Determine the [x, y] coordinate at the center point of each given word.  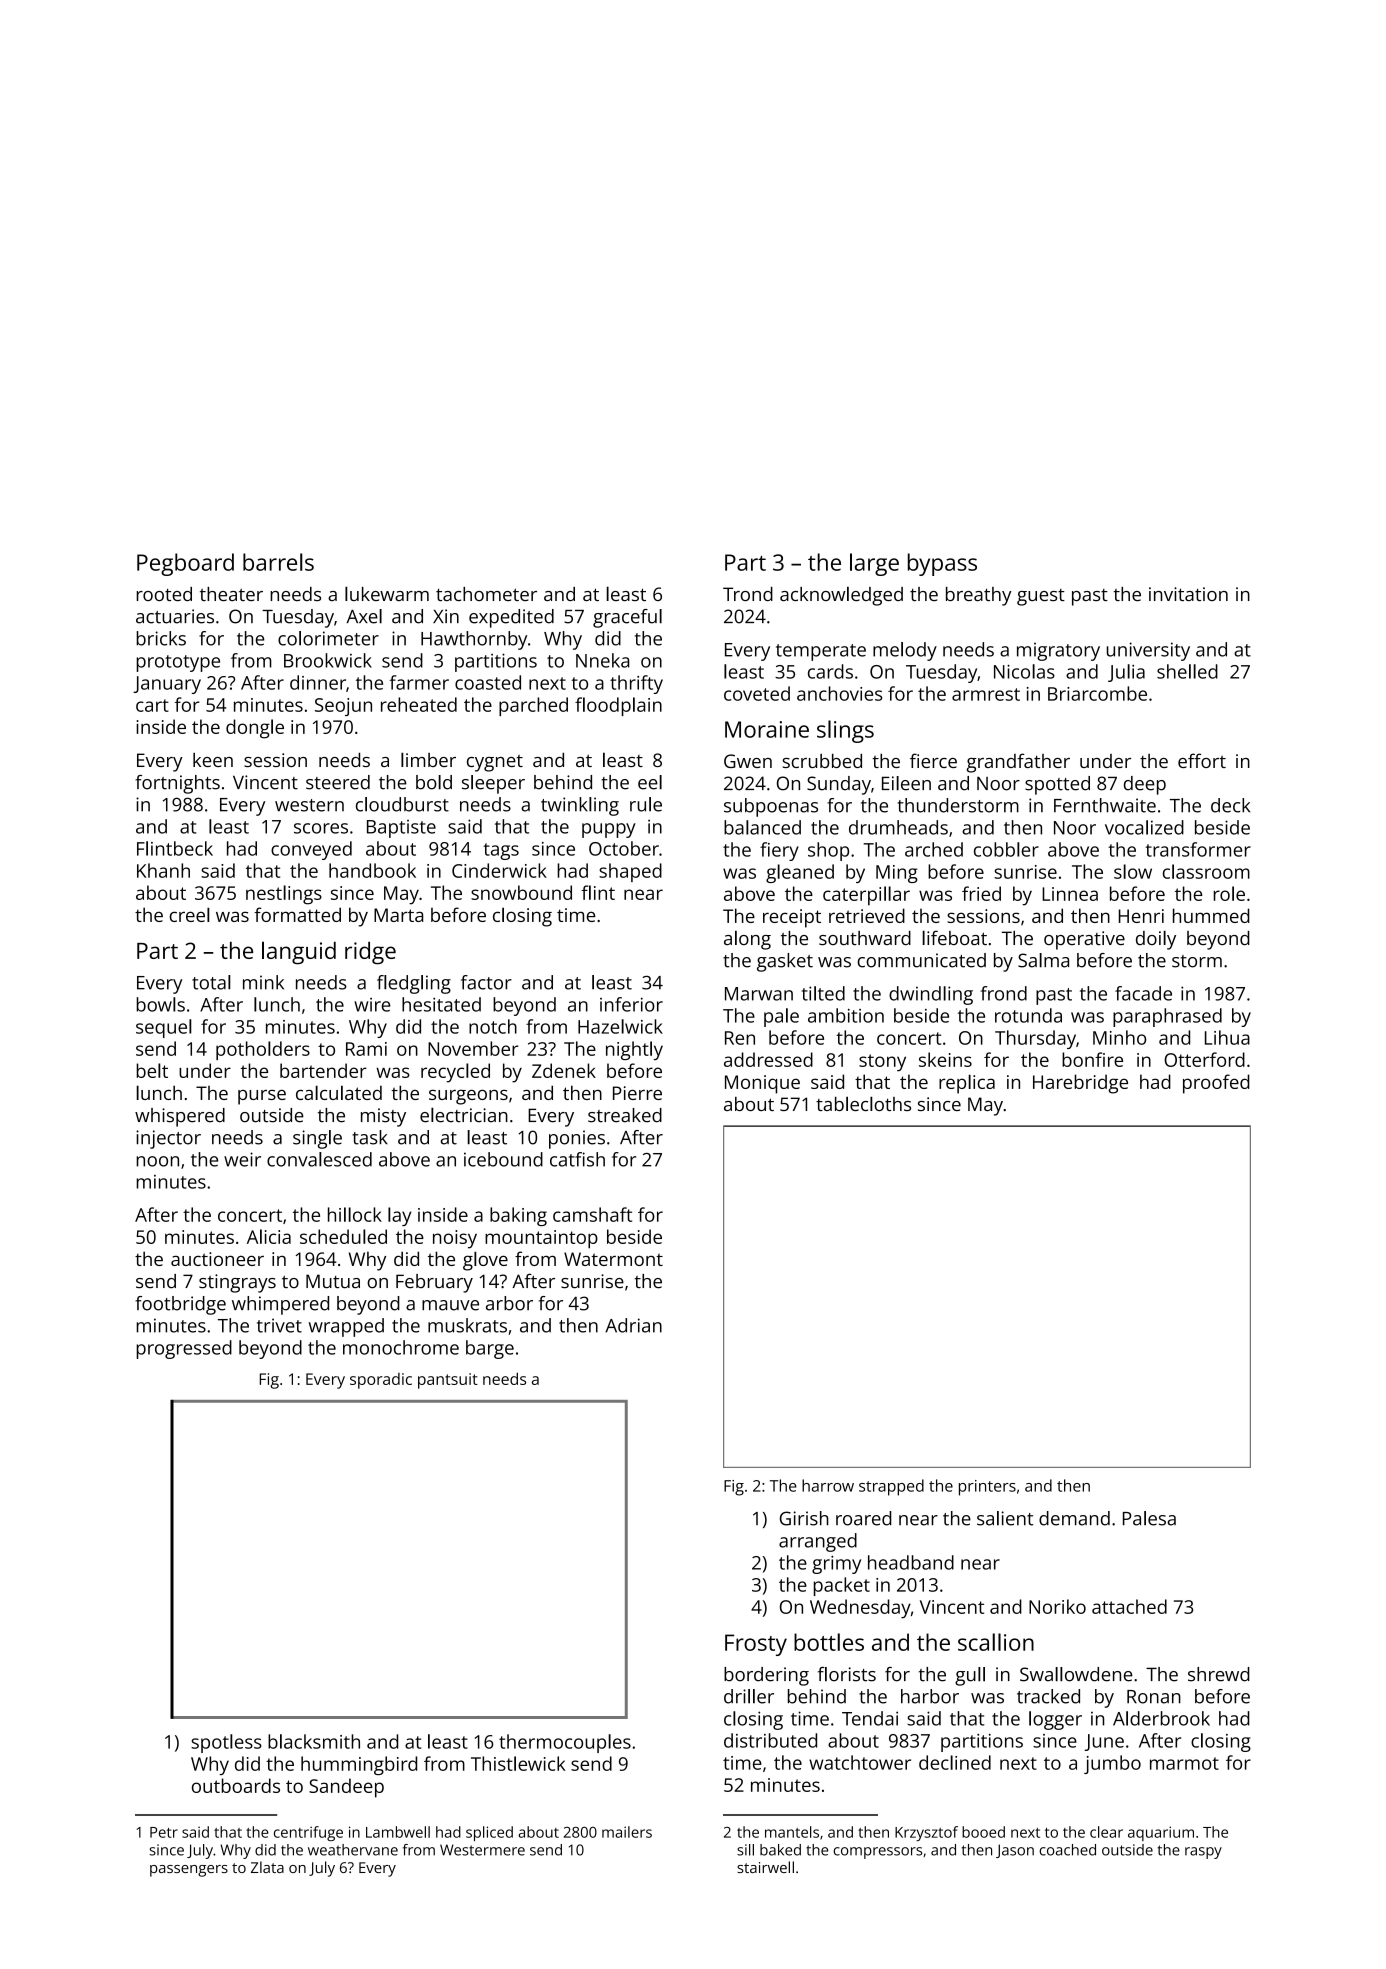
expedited [511, 618]
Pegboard [185, 564]
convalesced [319, 1159]
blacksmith [314, 1741]
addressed [768, 1059]
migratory [1058, 652]
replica [967, 1084]
